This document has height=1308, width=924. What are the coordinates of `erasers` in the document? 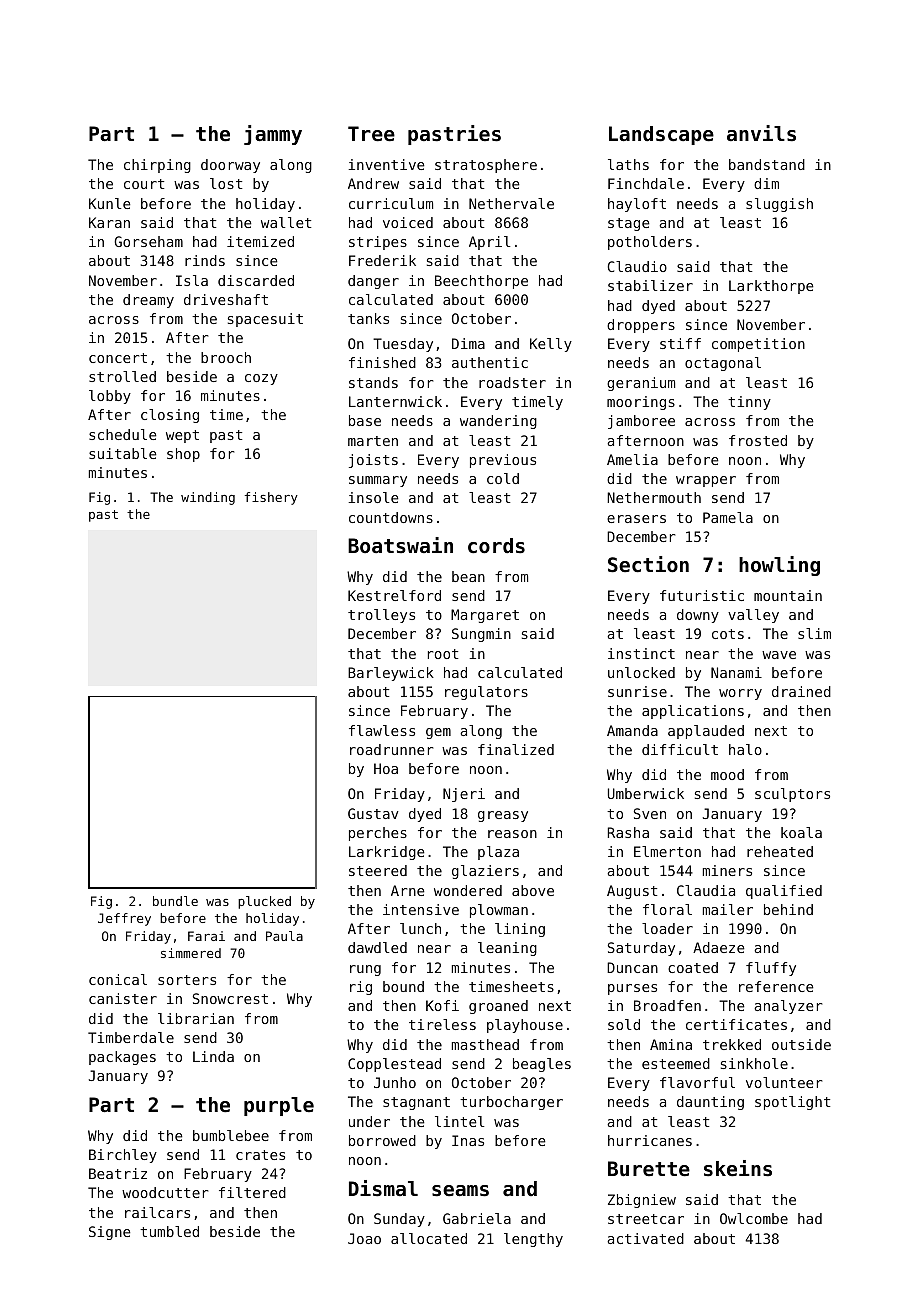 It's located at (636, 519).
